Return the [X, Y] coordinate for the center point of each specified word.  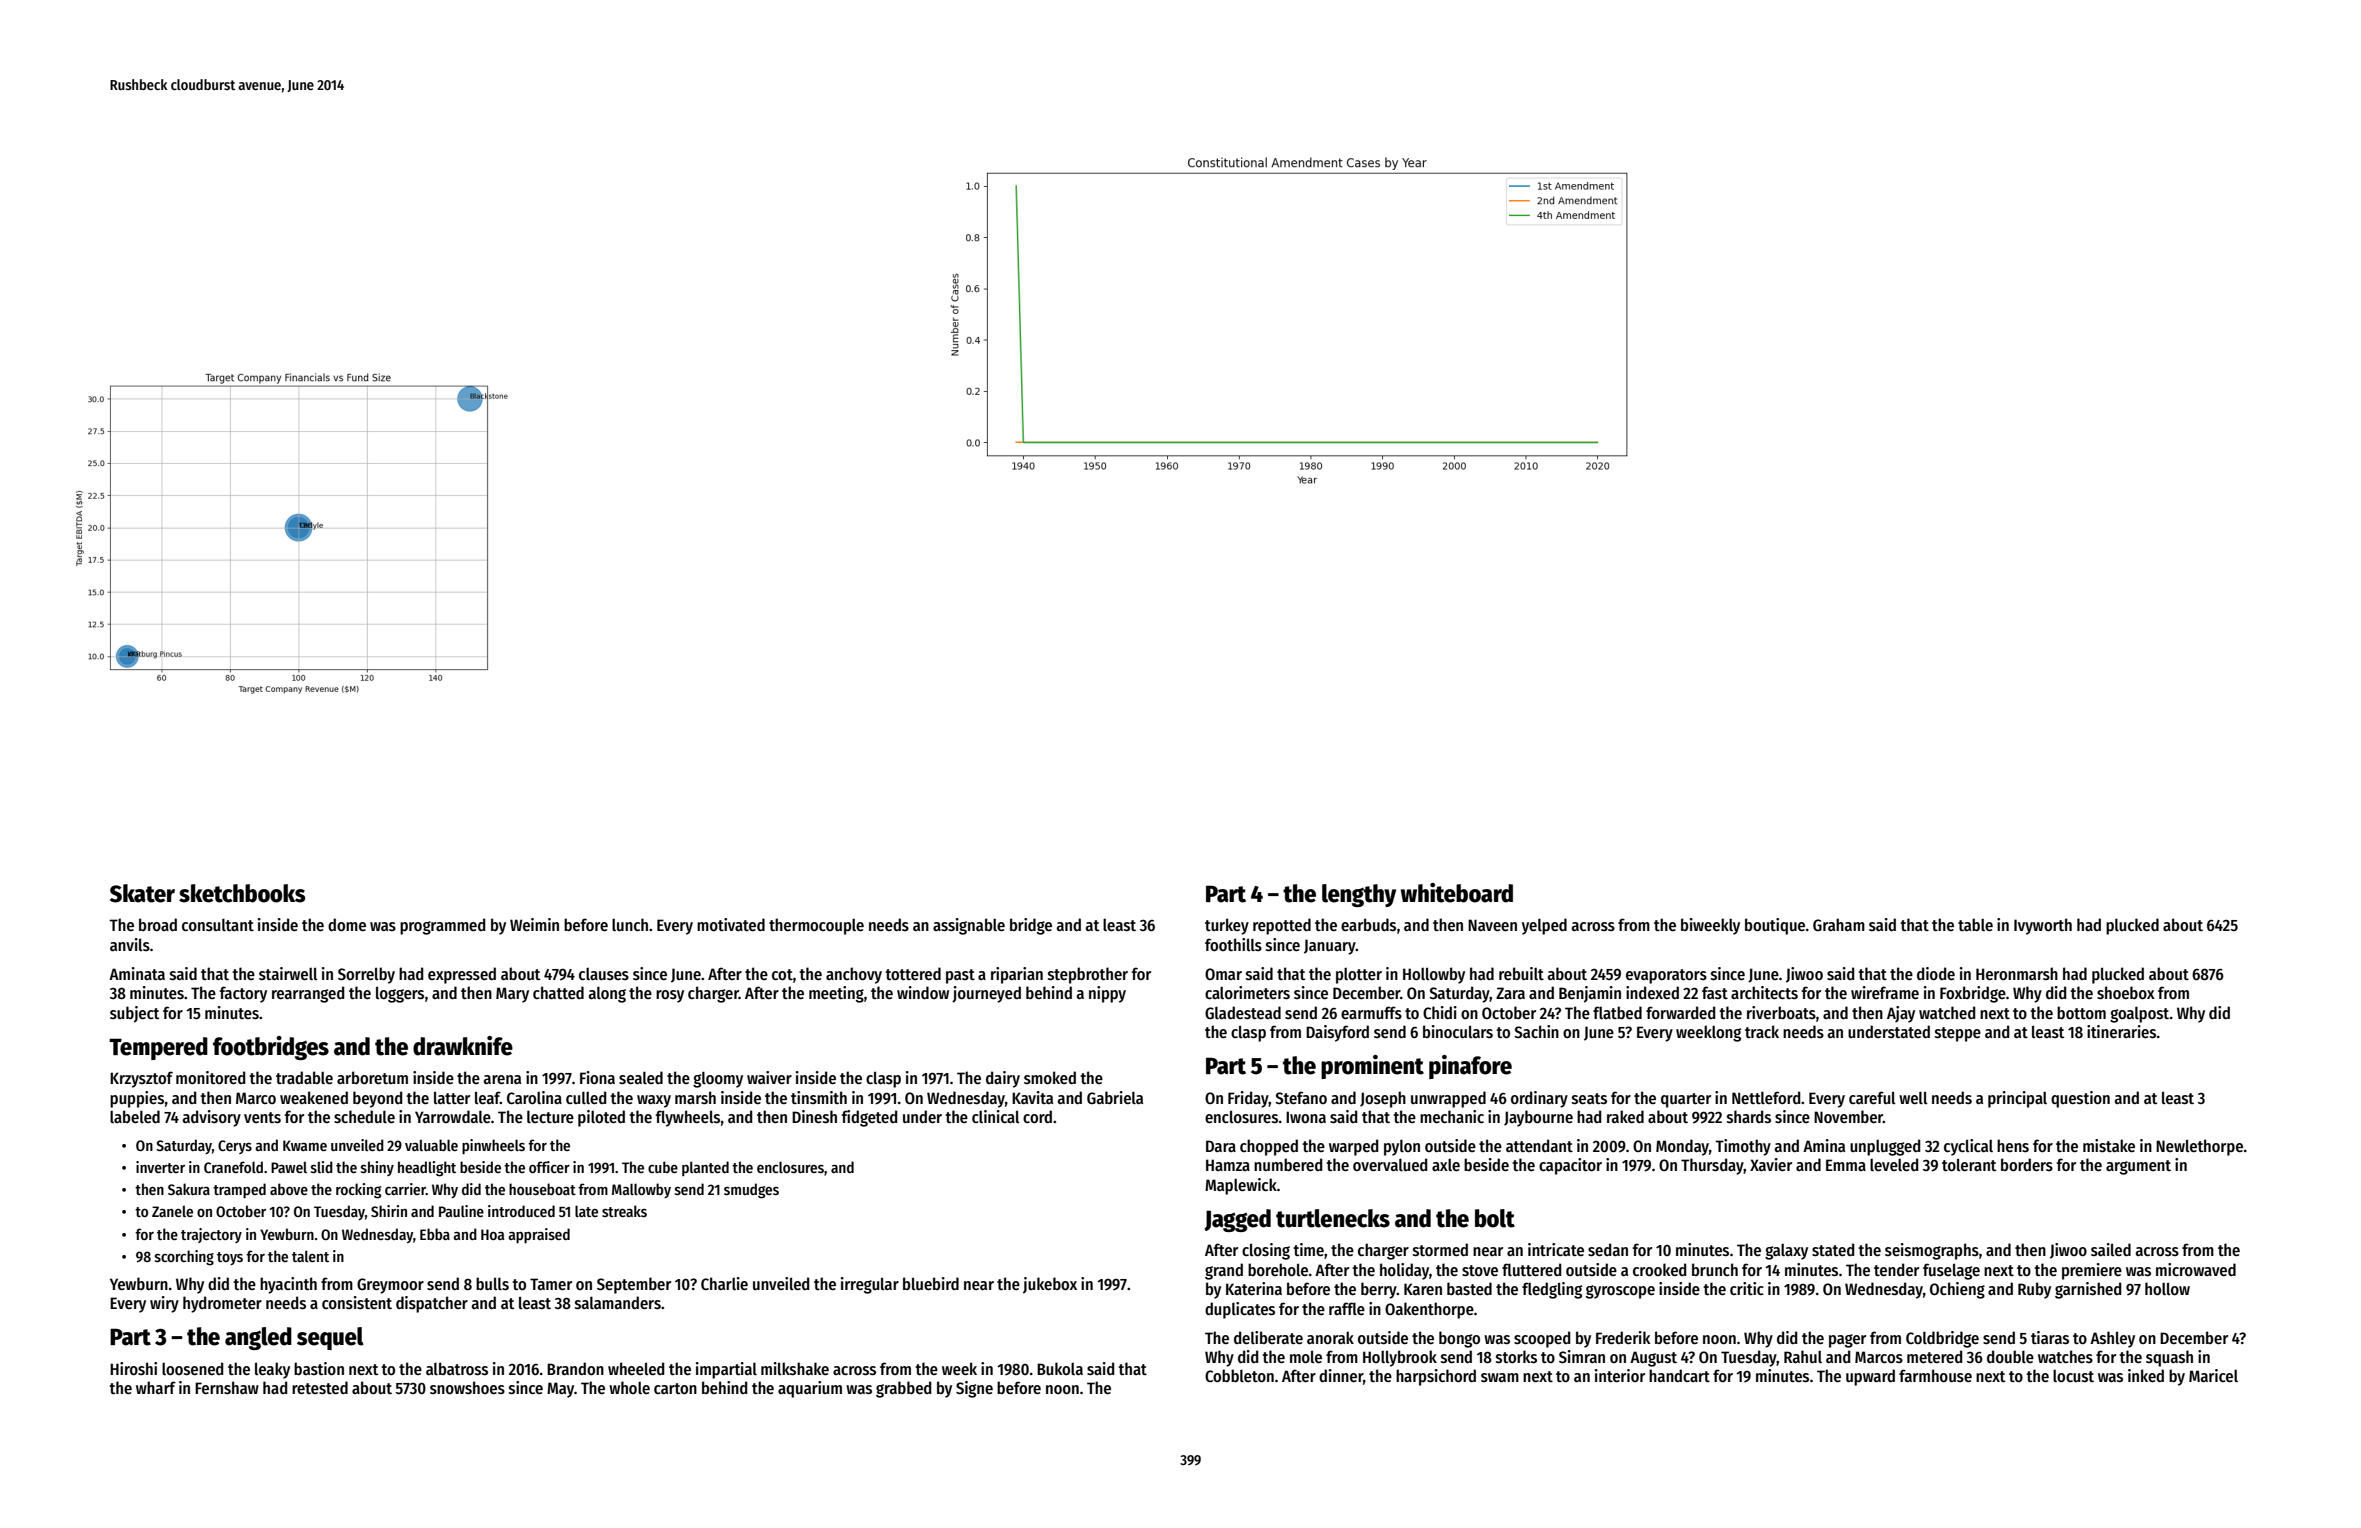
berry [1379, 1290]
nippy [1107, 994]
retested [320, 1388]
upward [1870, 1377]
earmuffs [1371, 1012]
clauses [604, 974]
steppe [1958, 1034]
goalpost [2139, 1014]
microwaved [2196, 1269]
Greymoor [390, 1286]
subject [134, 1014]
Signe [974, 1389]
